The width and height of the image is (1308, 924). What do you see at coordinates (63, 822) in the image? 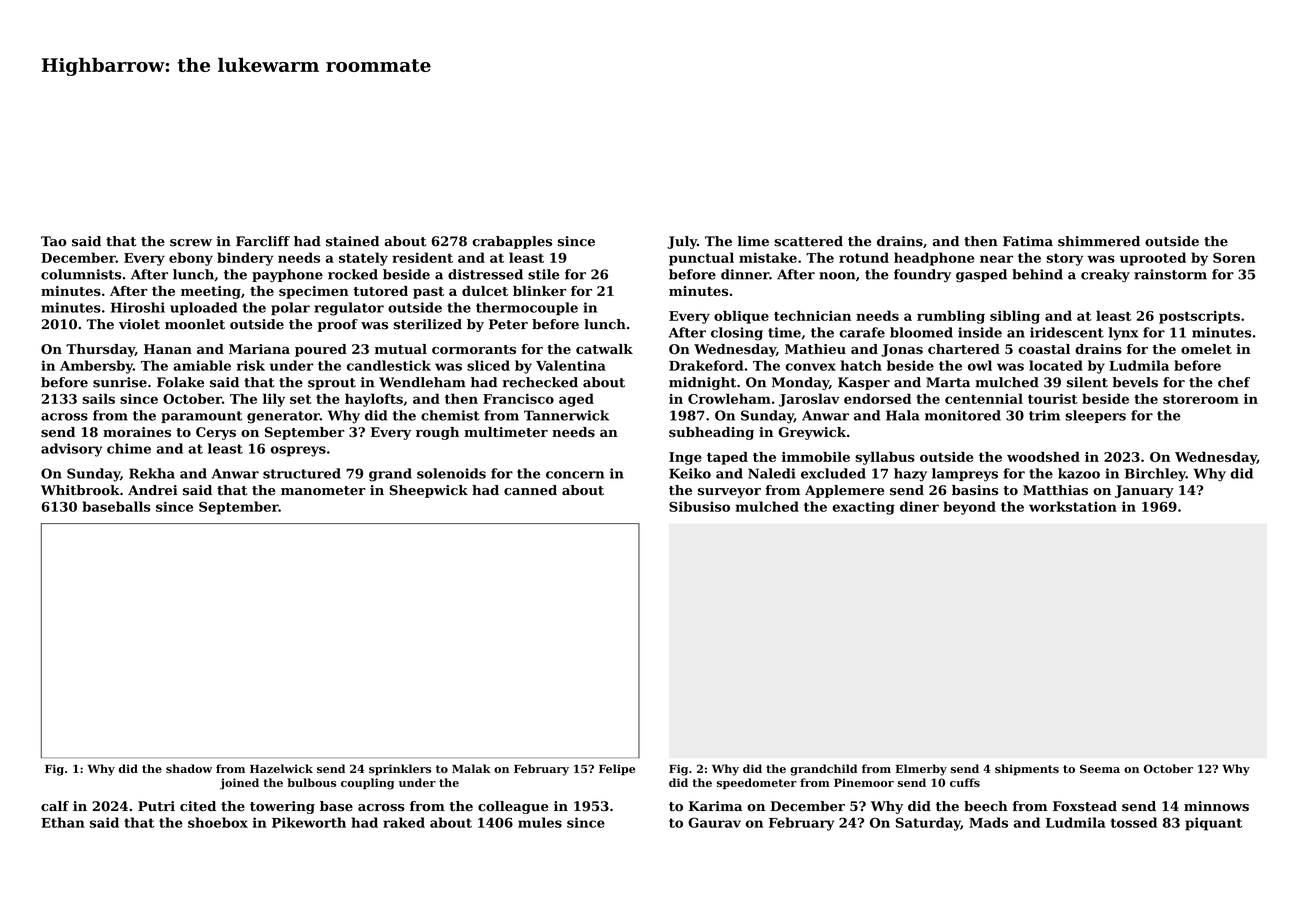
I see `Ethan` at bounding box center [63, 822].
